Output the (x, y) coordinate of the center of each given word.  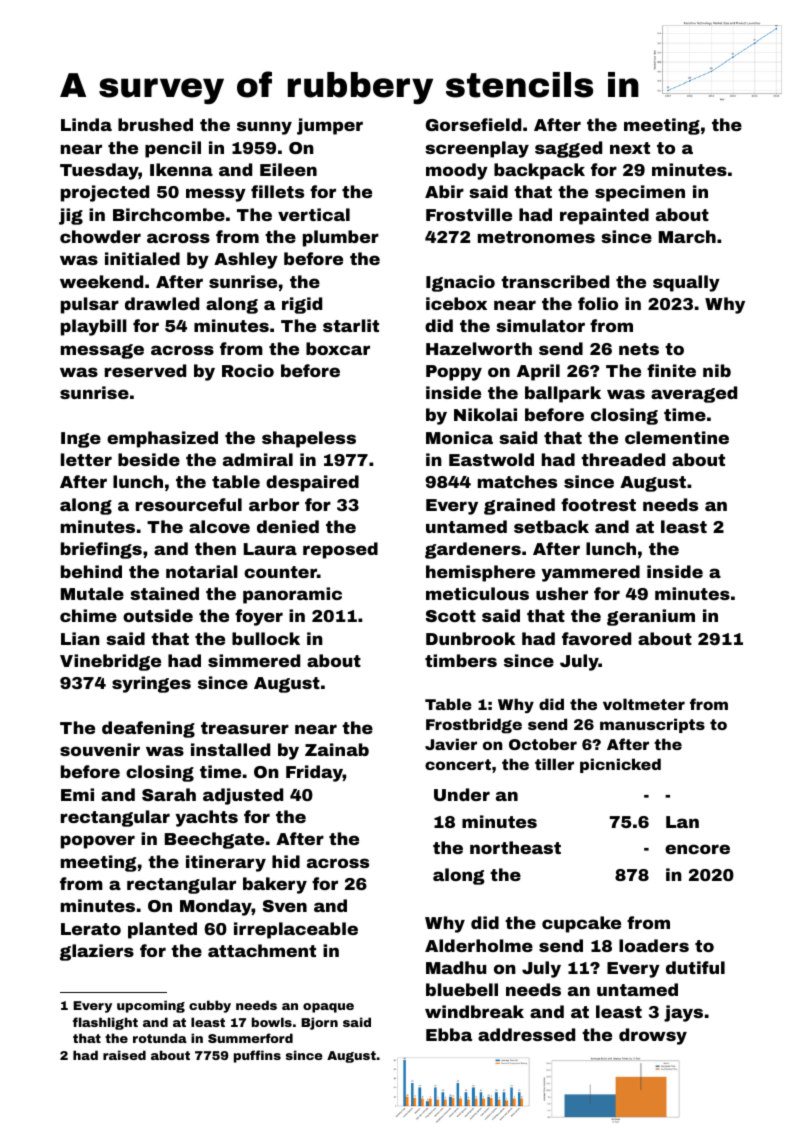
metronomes (536, 237)
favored (596, 638)
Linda (86, 124)
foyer (259, 617)
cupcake (581, 924)
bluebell (462, 989)
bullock (266, 638)
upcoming (151, 1006)
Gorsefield (473, 124)
